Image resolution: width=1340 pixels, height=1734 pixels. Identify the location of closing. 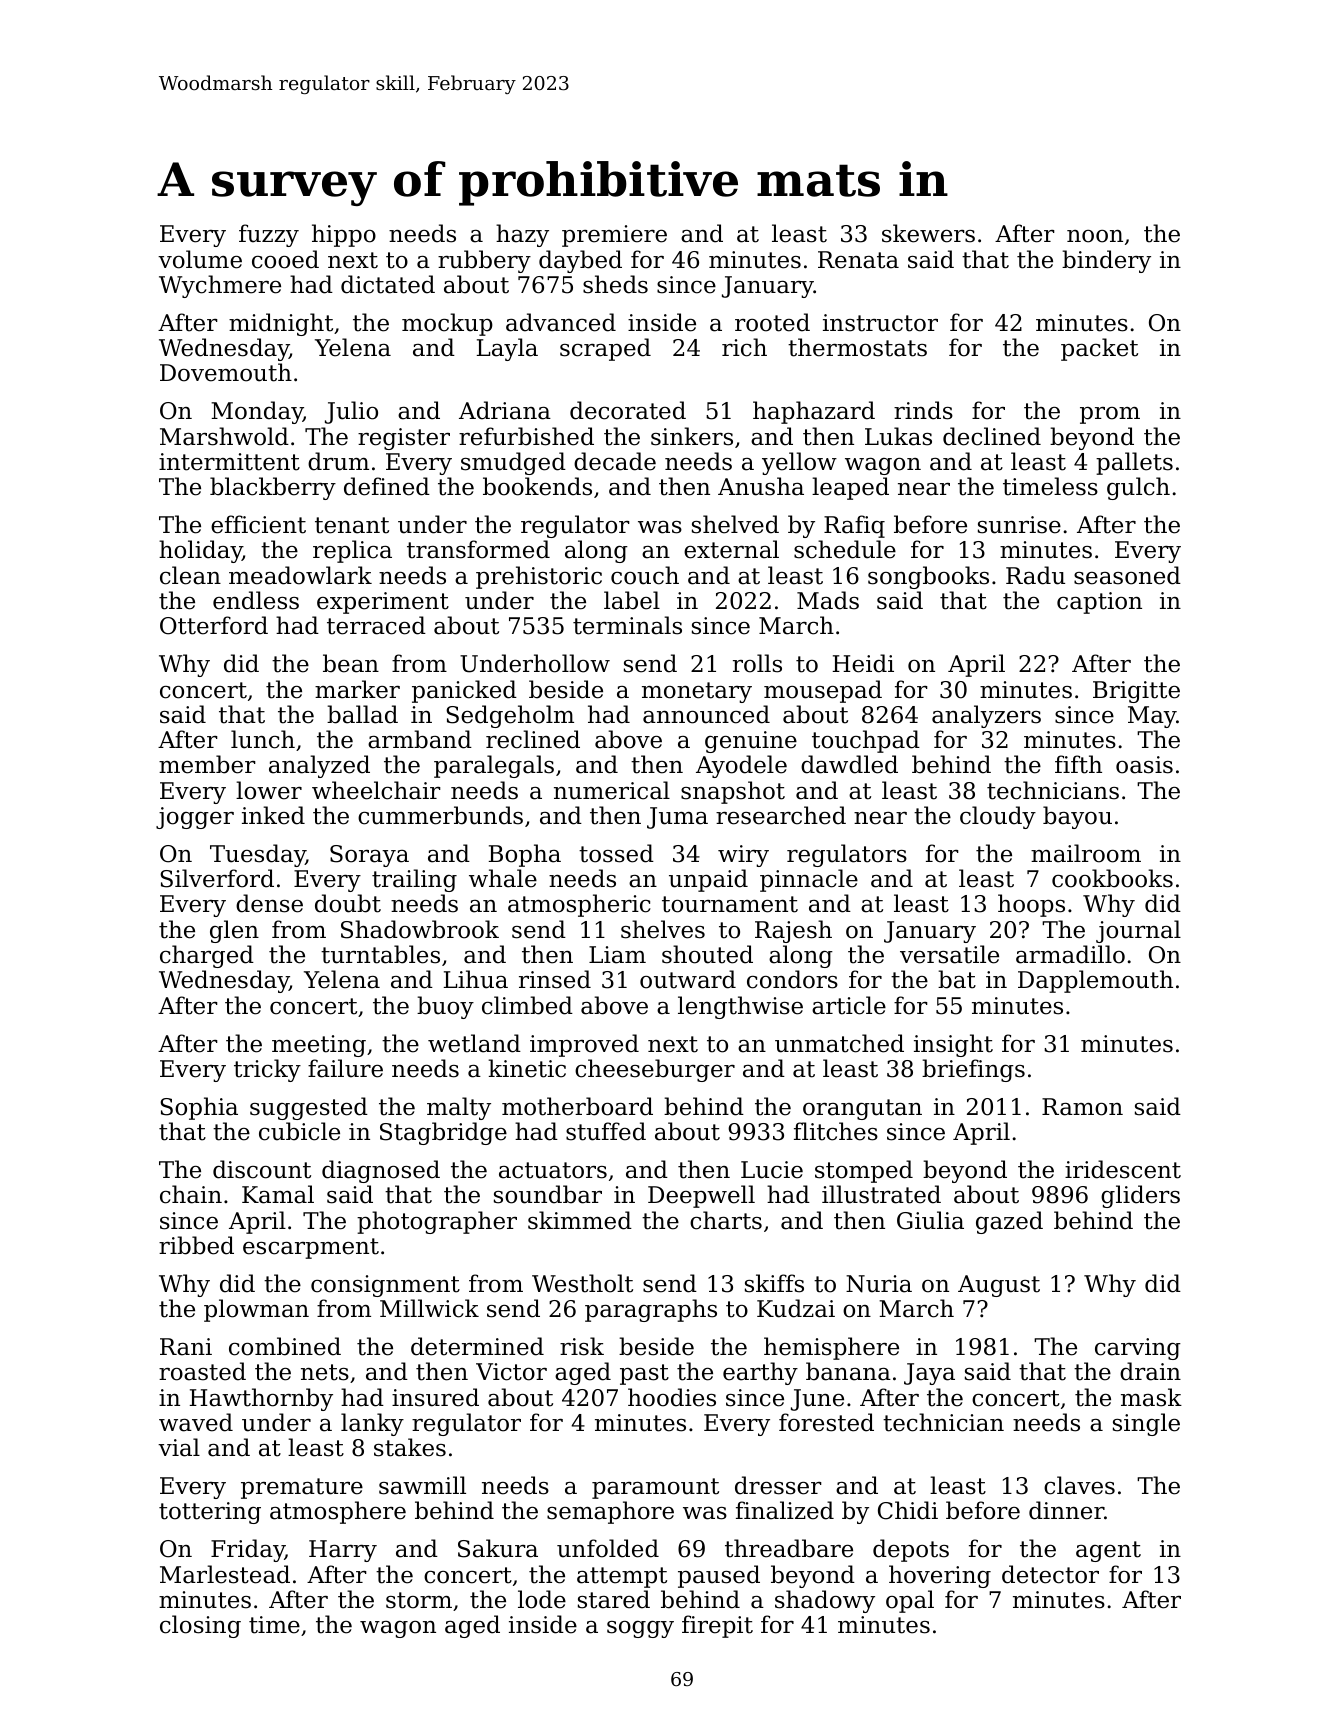
(200, 1626).
